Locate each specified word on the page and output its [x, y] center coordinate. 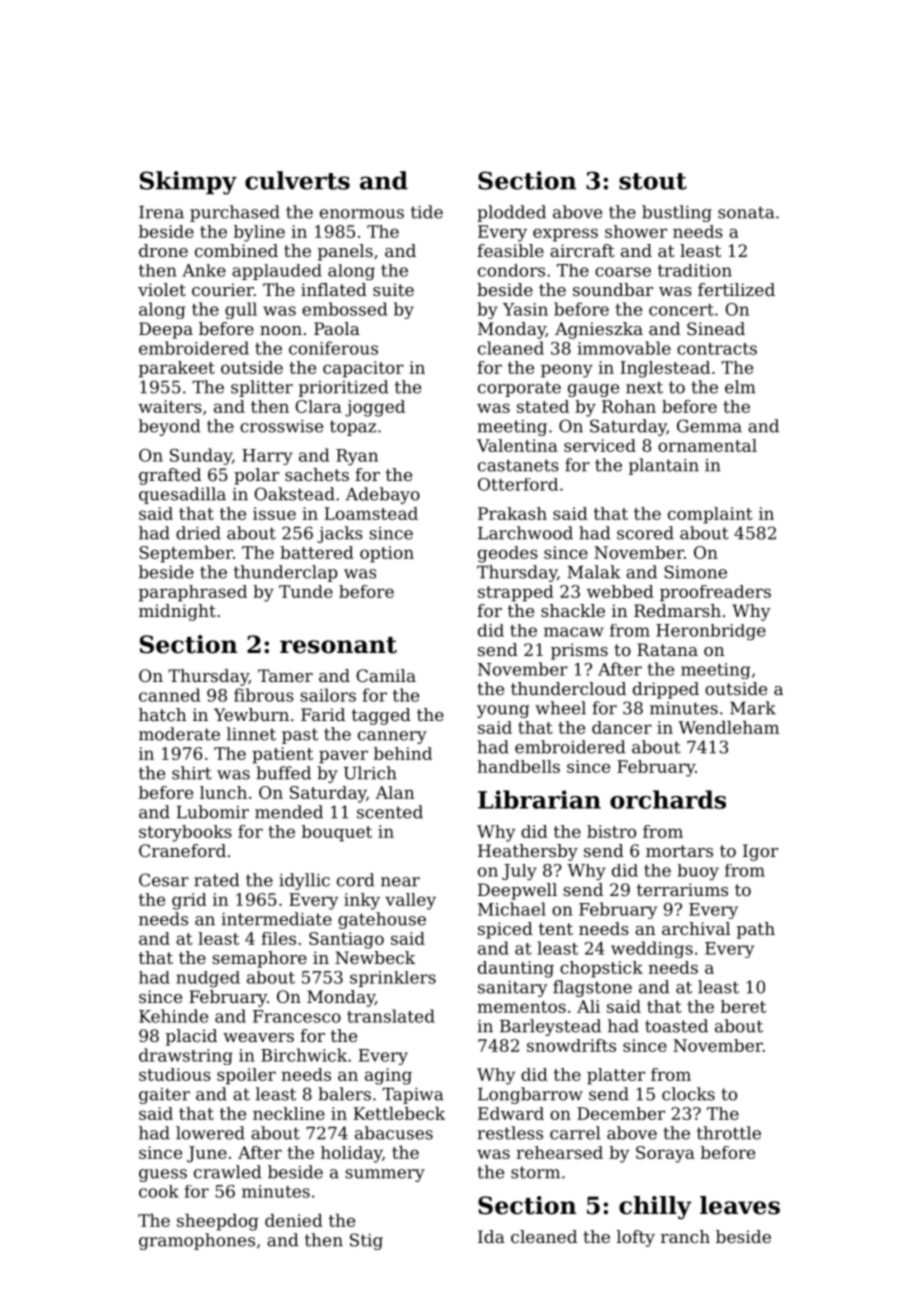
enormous [362, 214]
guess [163, 1175]
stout [653, 181]
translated [391, 1016]
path [756, 930]
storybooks [185, 833]
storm [535, 1172]
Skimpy [188, 183]
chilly [655, 1207]
